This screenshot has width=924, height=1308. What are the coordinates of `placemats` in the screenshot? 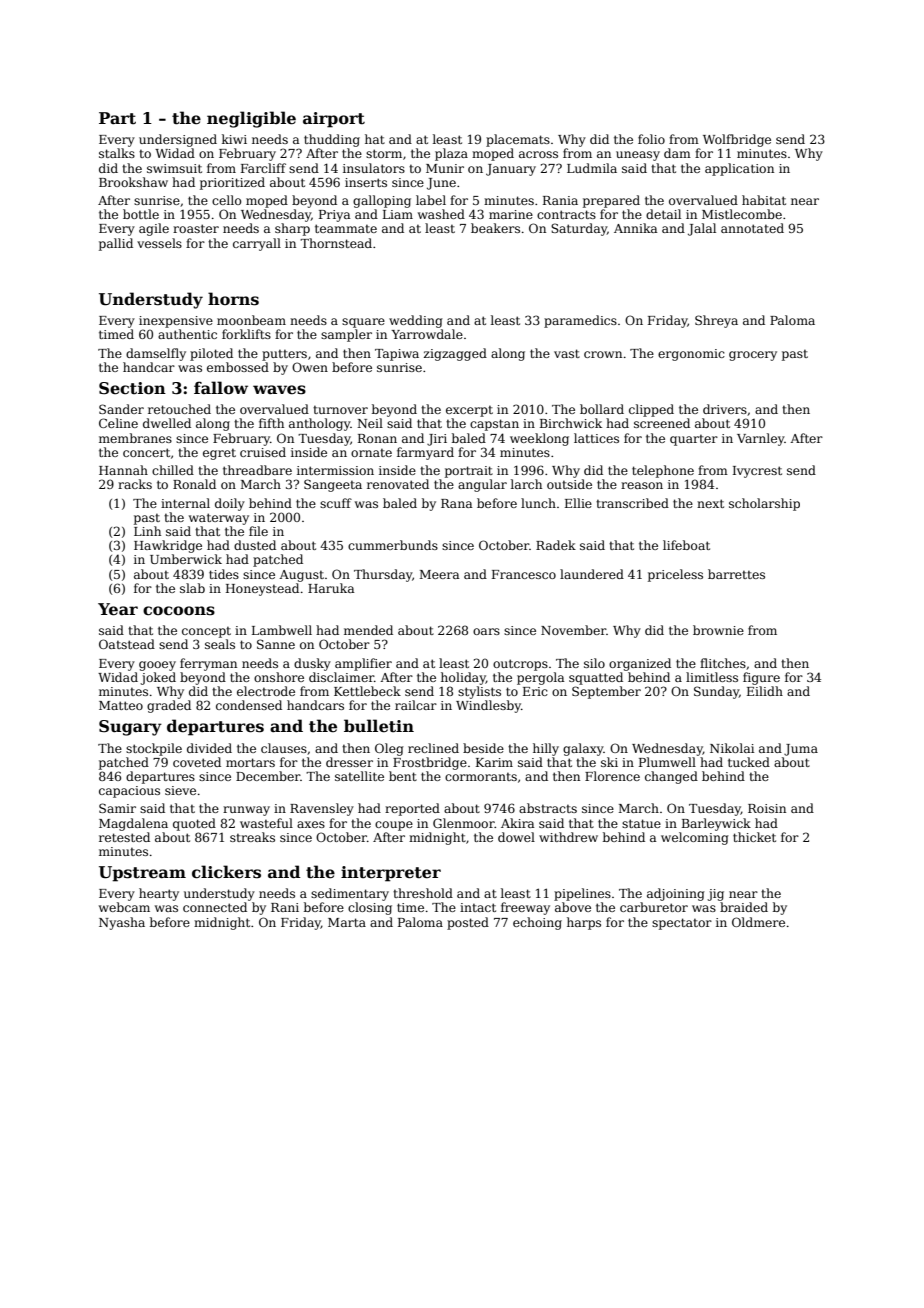 It's located at (518, 140).
